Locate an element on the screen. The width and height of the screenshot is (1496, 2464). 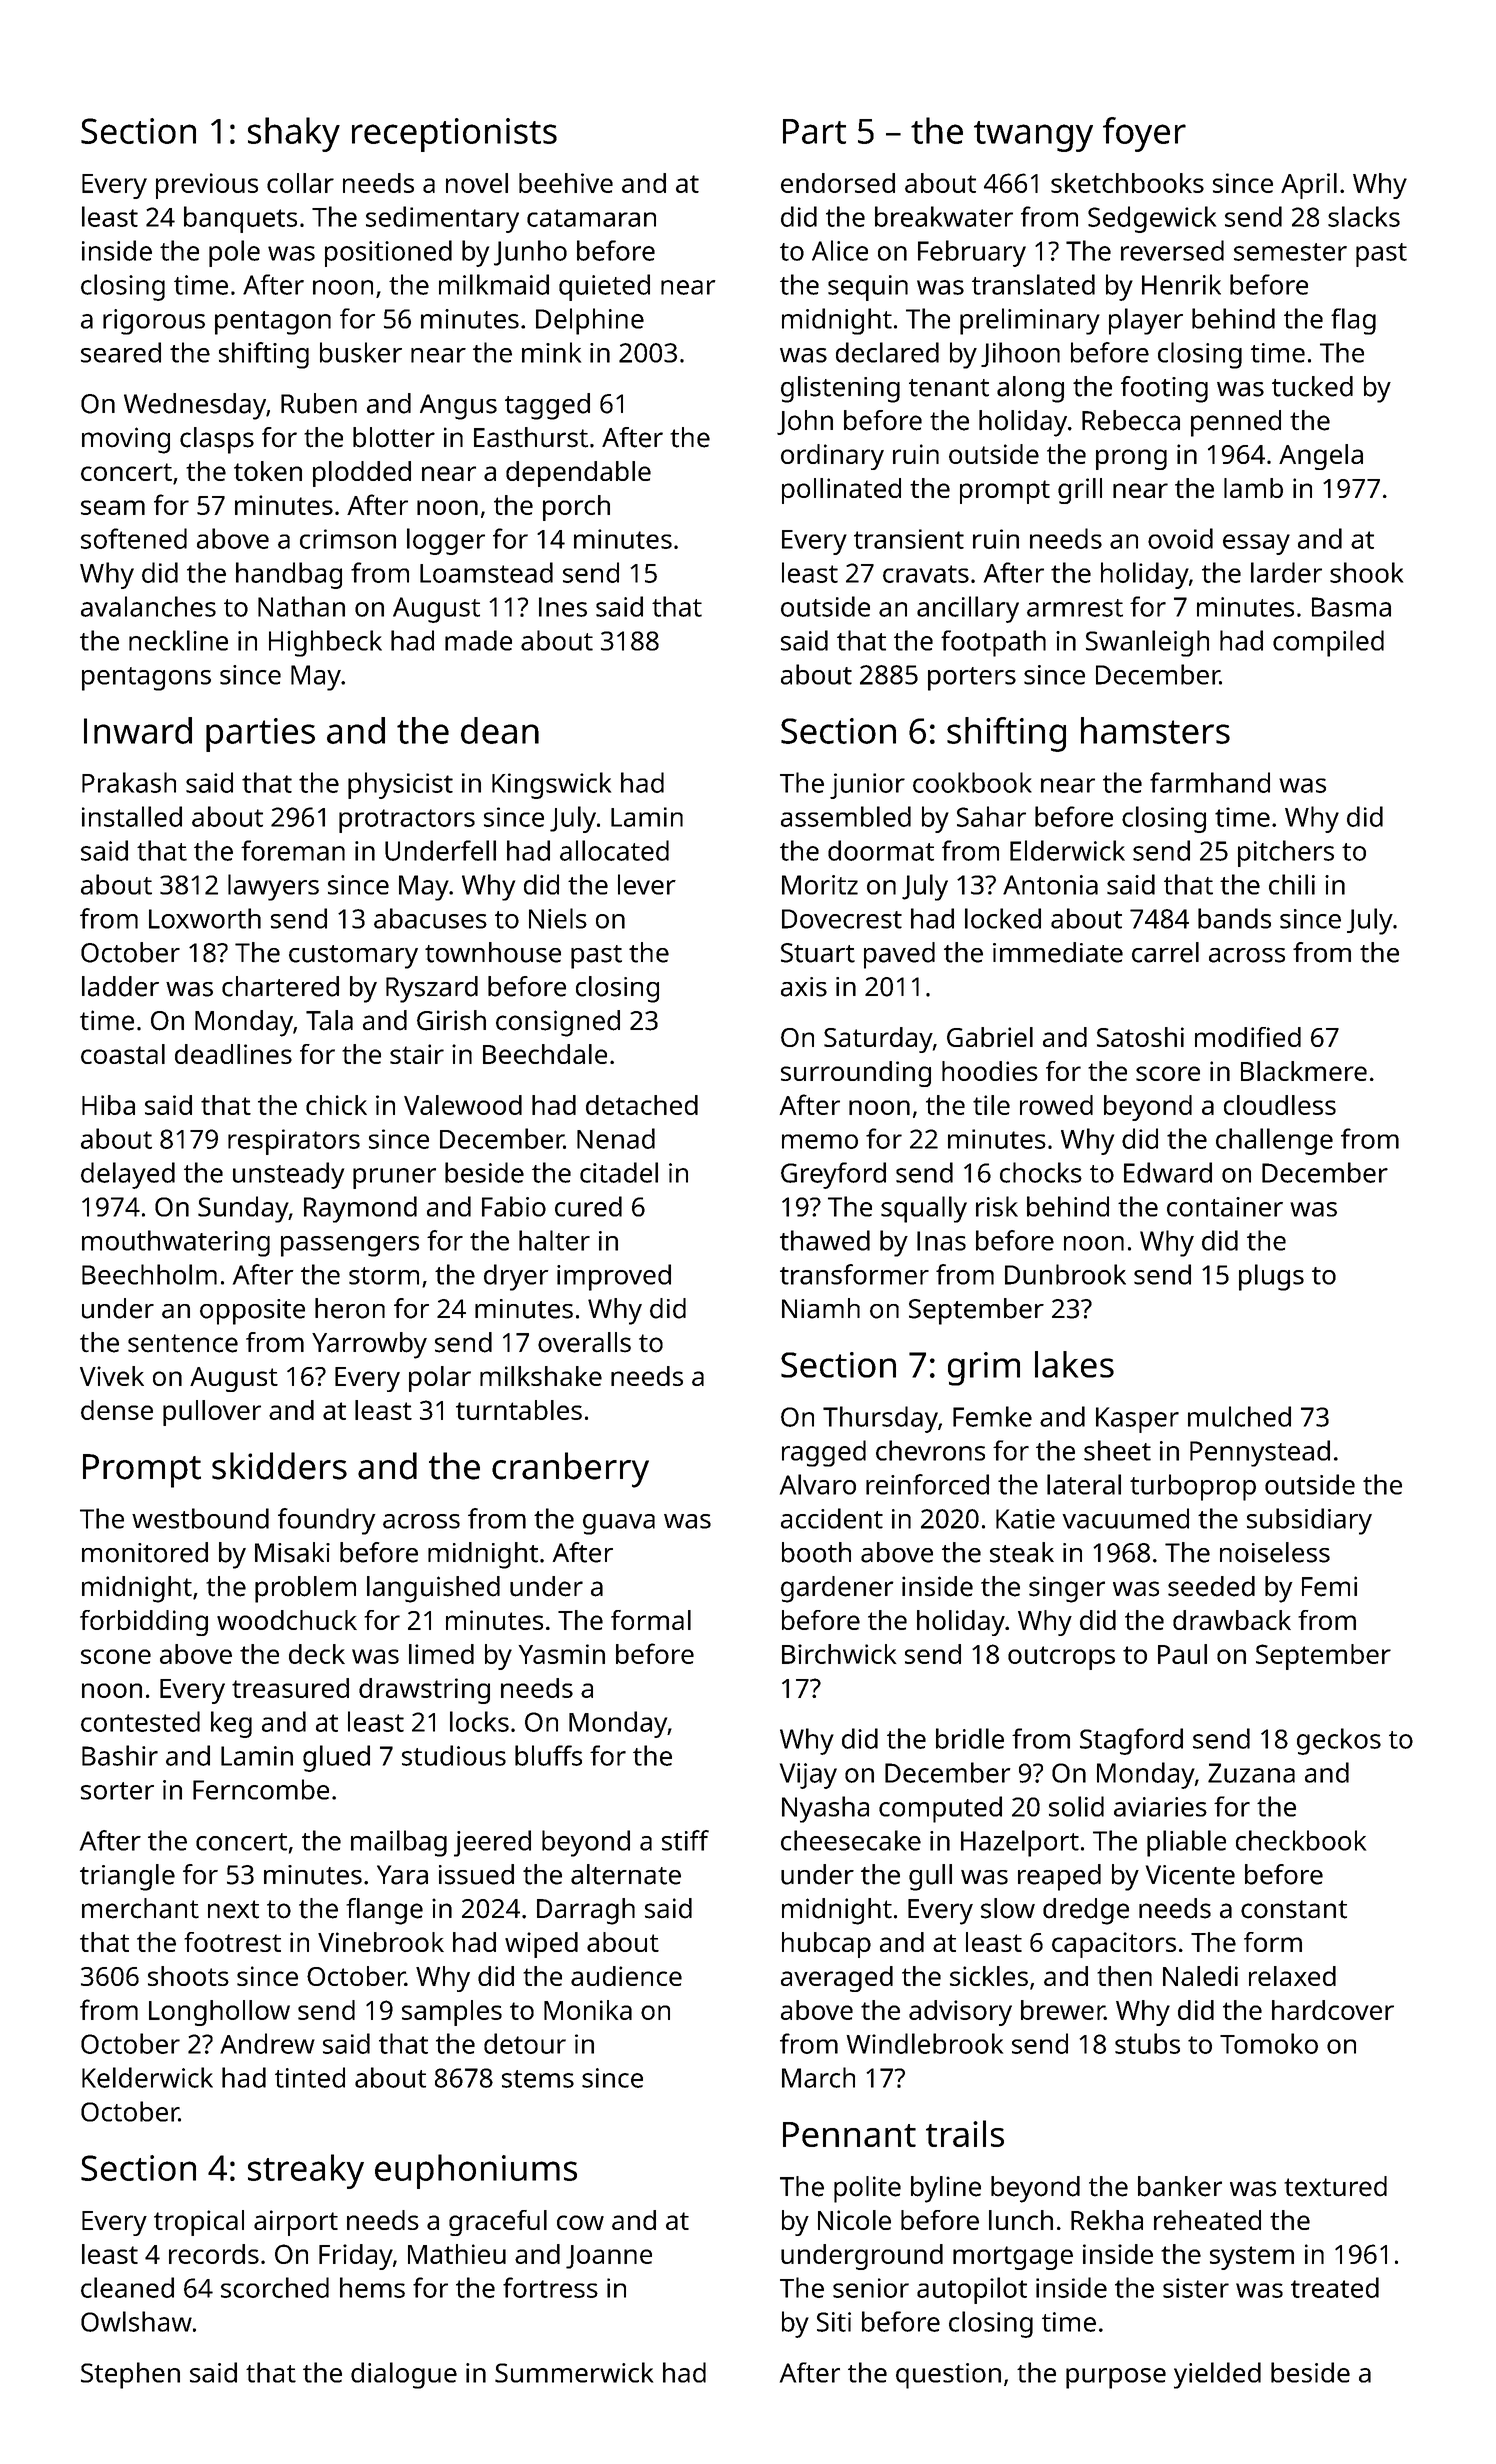
Birchwick is located at coordinates (839, 1654).
